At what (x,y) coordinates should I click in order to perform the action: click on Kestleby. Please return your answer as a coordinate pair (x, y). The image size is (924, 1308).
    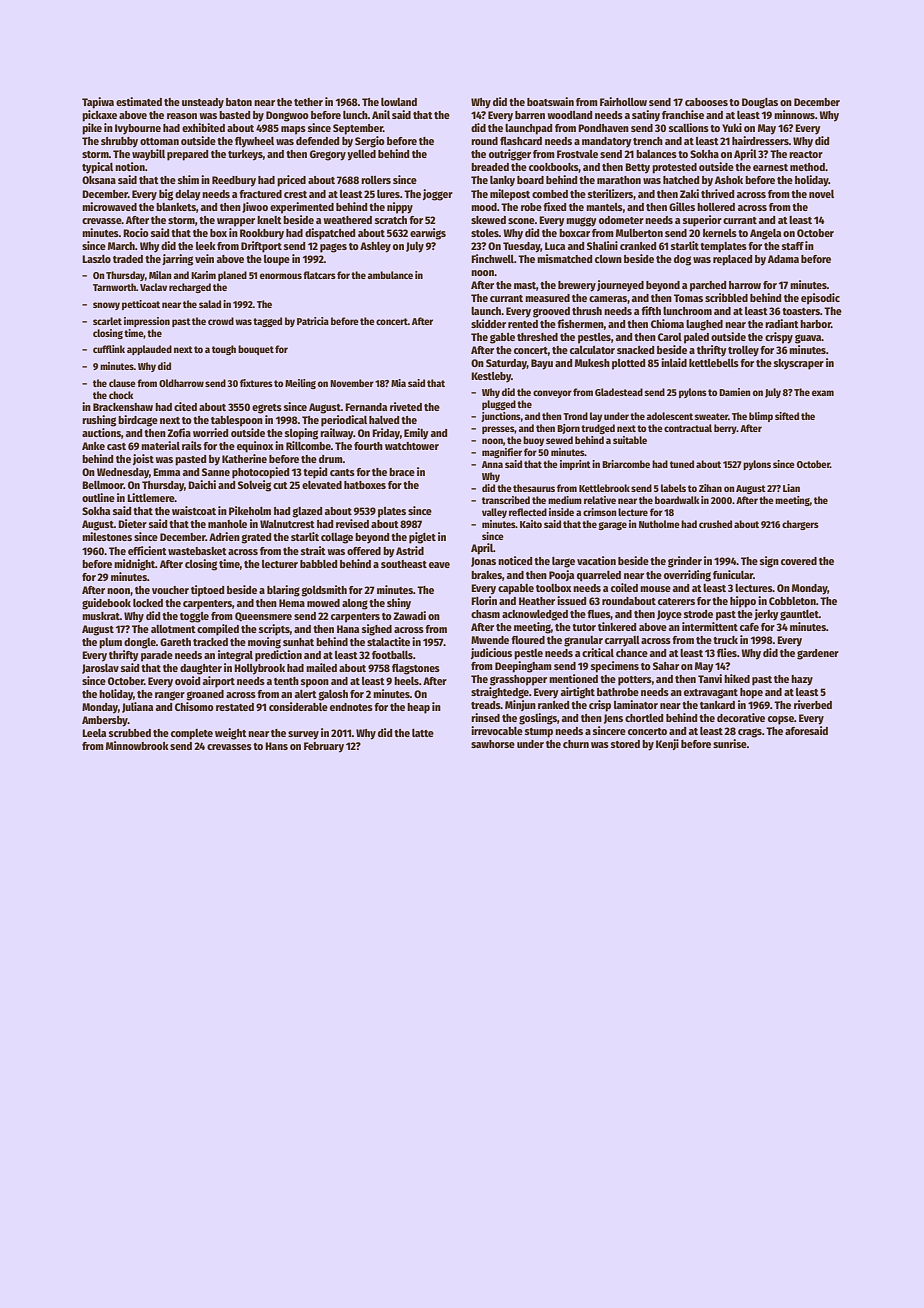
    Looking at the image, I should click on (491, 377).
